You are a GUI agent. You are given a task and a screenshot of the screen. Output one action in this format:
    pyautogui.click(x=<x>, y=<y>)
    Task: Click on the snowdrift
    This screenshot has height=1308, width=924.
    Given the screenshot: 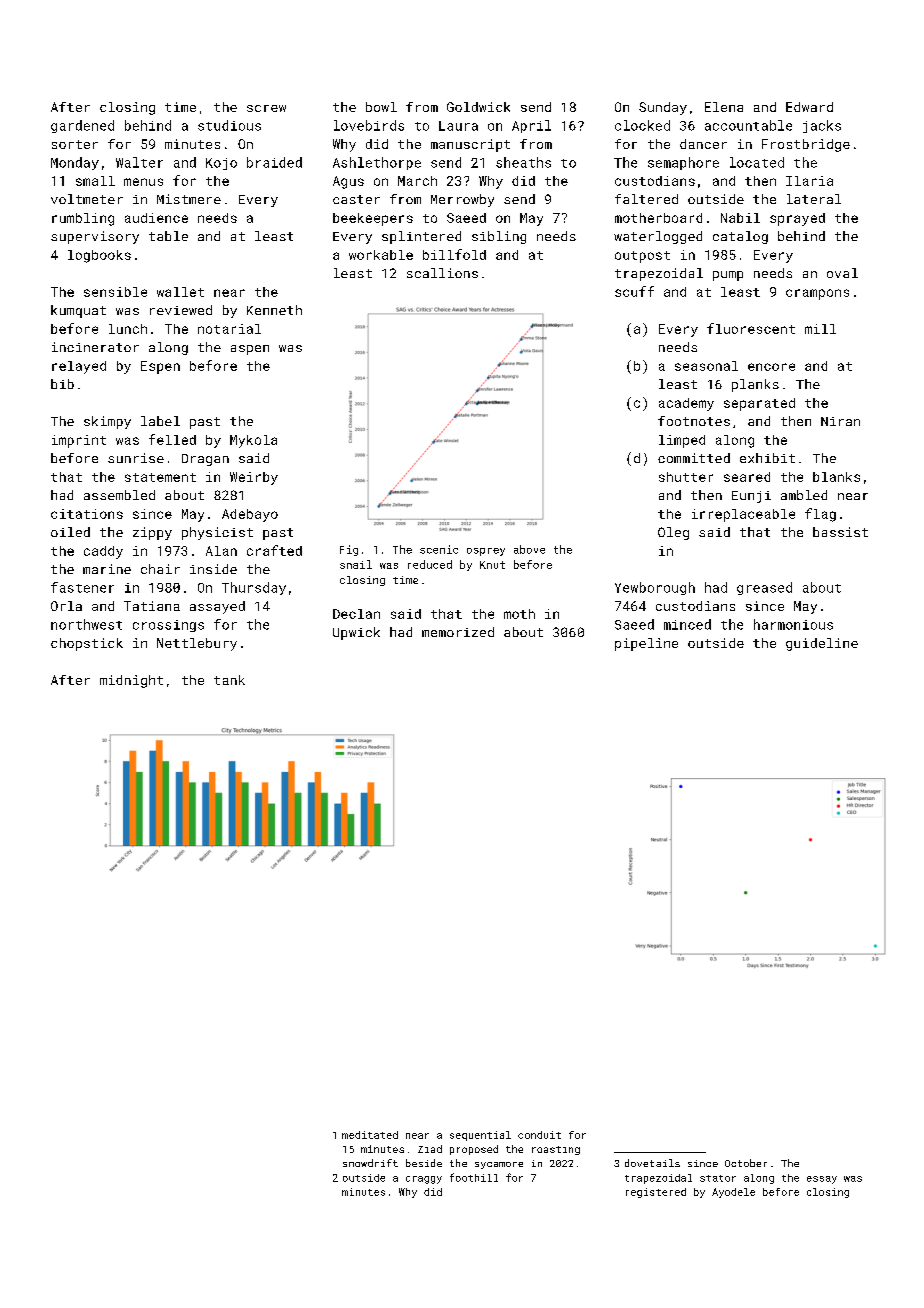 What is the action you would take?
    pyautogui.click(x=370, y=1163)
